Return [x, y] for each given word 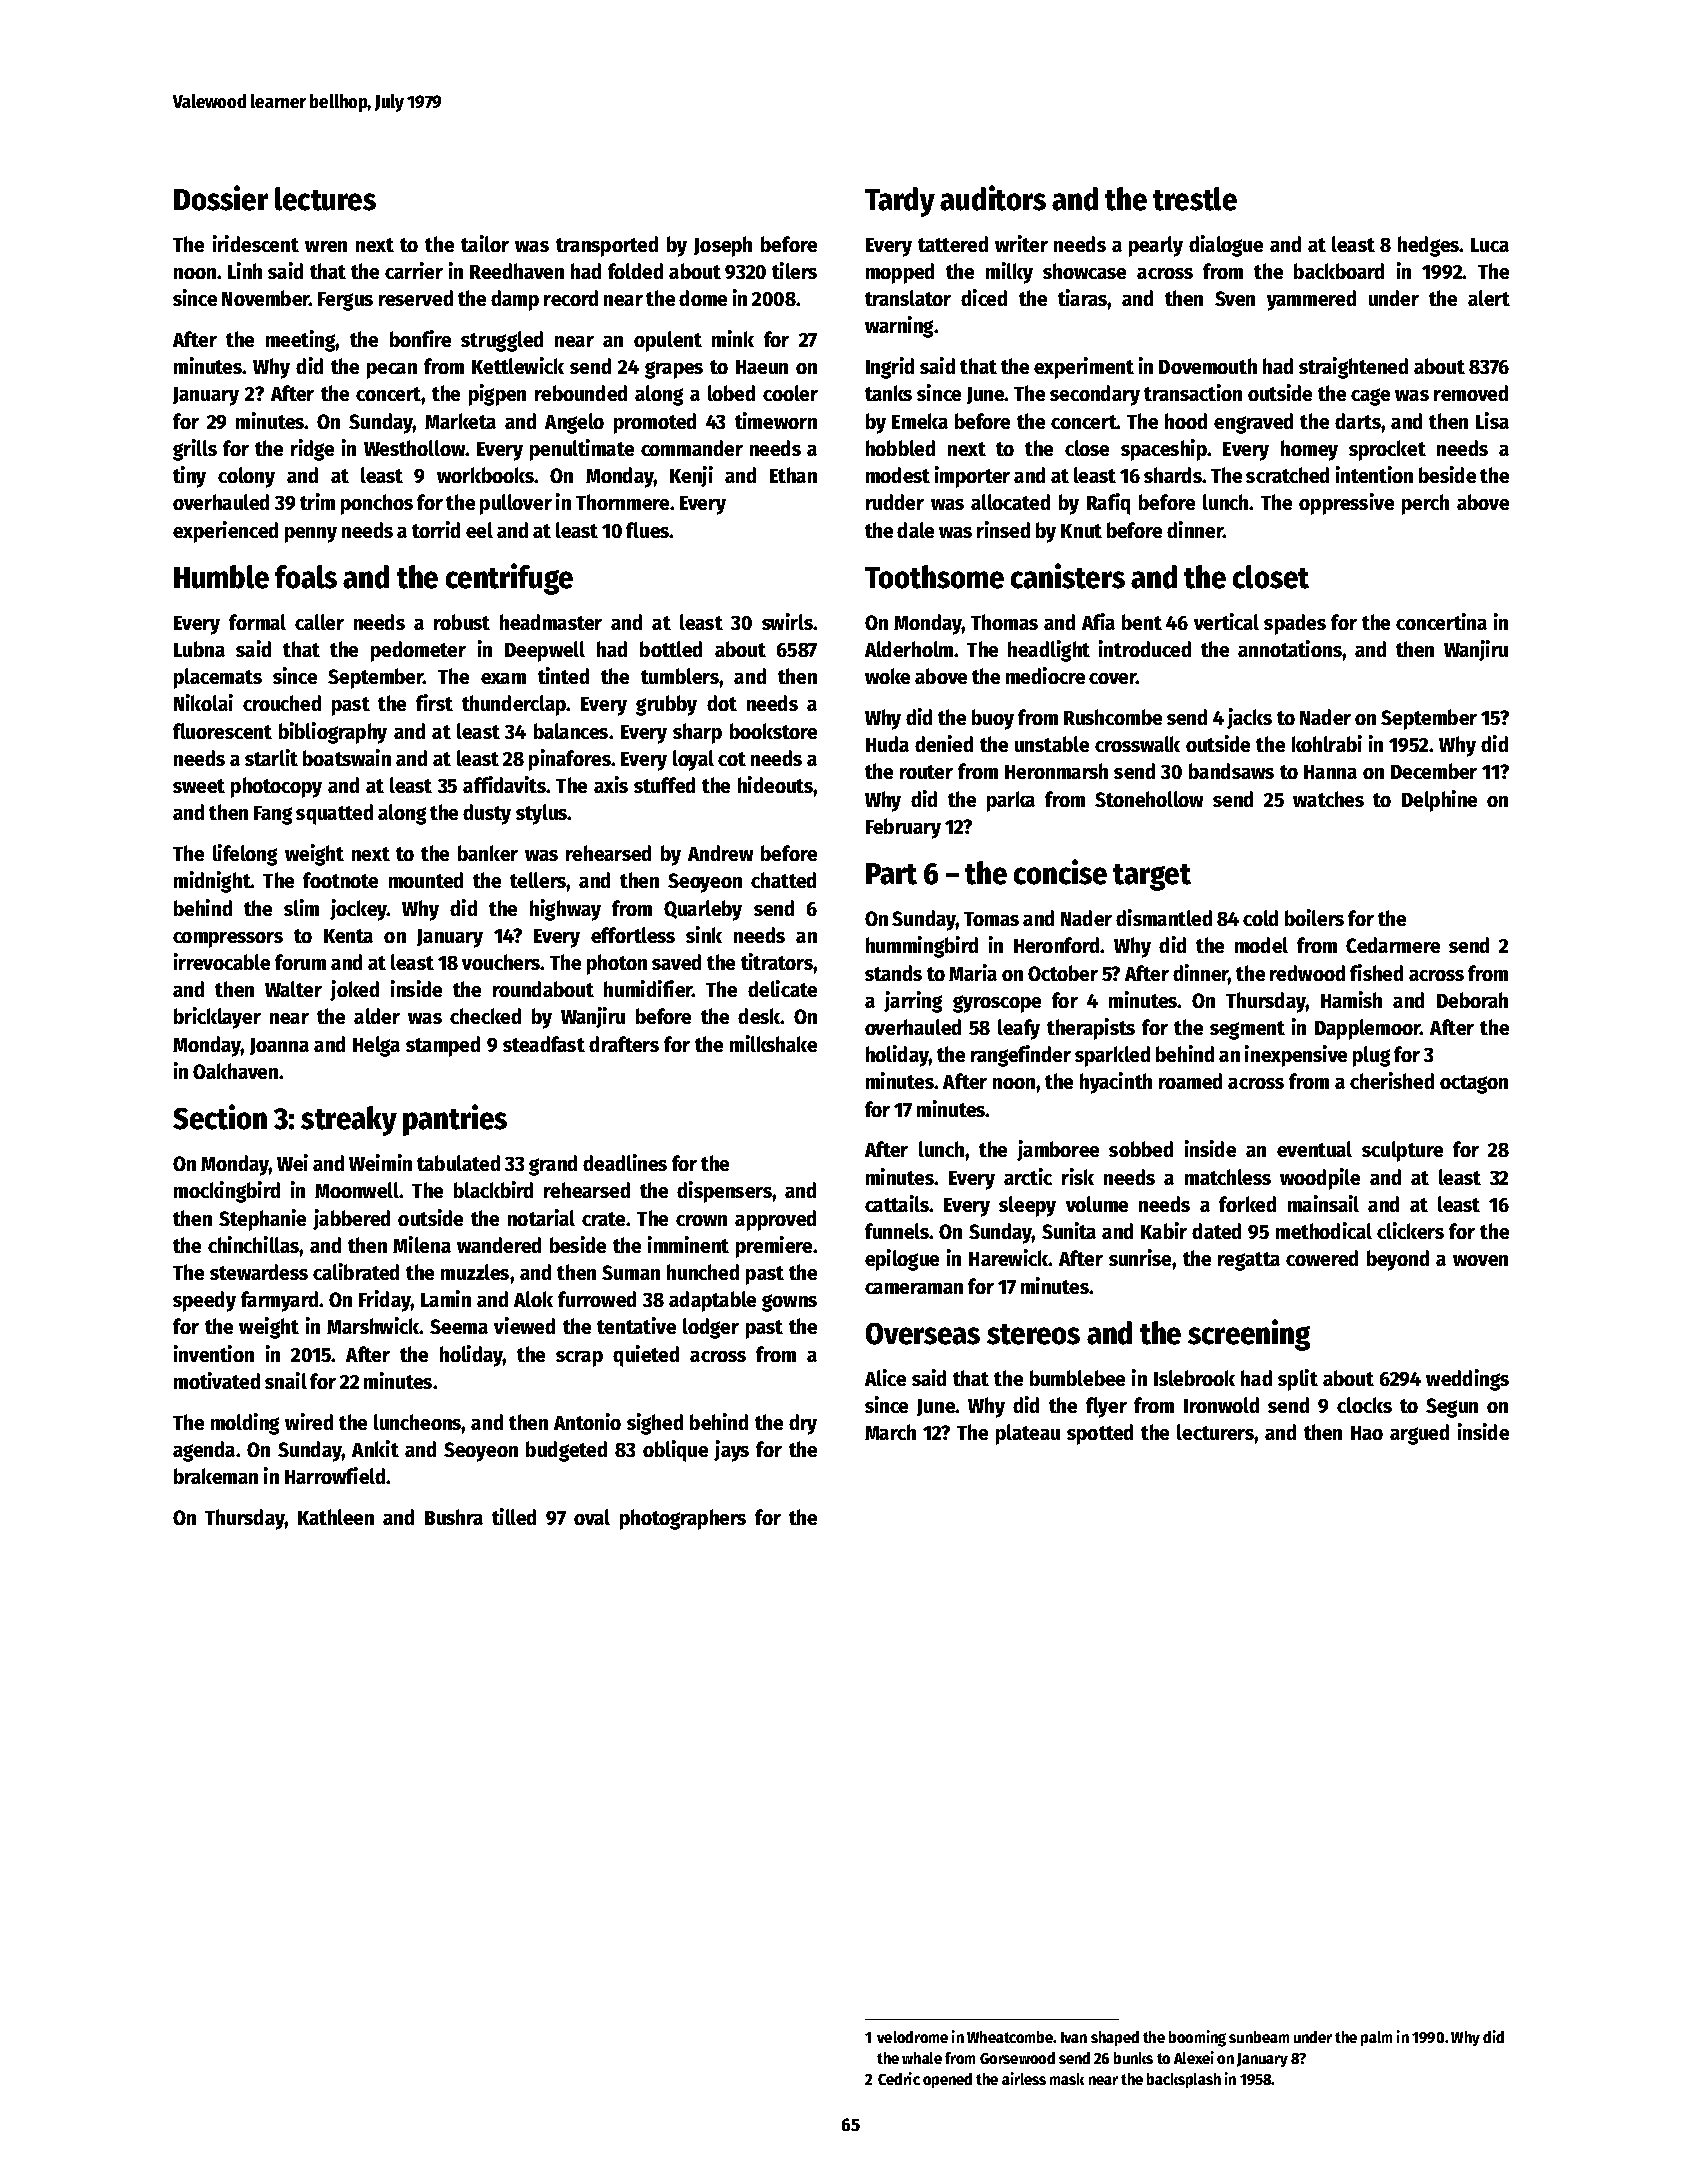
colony [246, 477]
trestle [1195, 199]
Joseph [723, 246]
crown [701, 1220]
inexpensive [1296, 1056]
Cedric [899, 2078]
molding [245, 1424]
